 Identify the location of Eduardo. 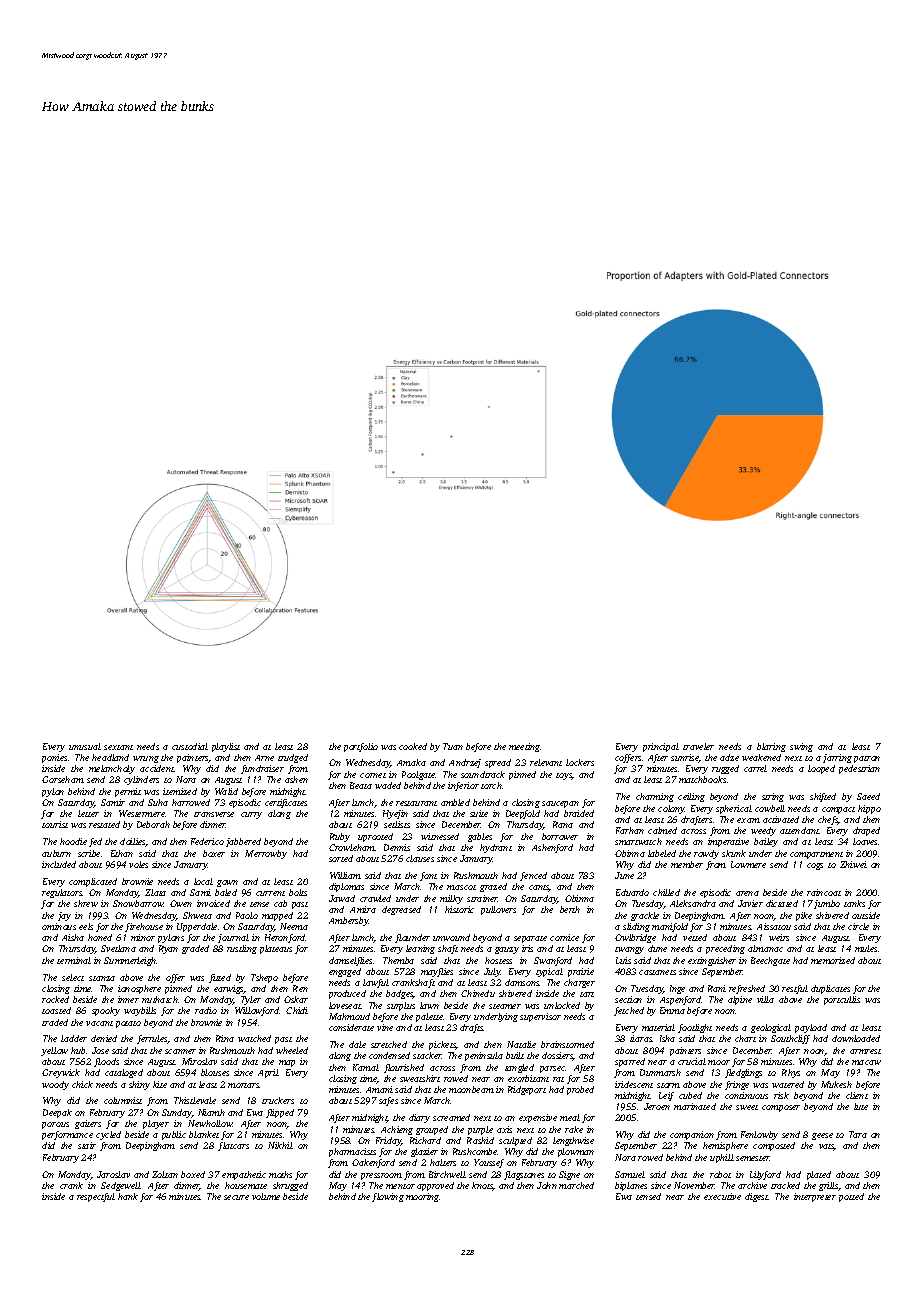
(632, 892).
